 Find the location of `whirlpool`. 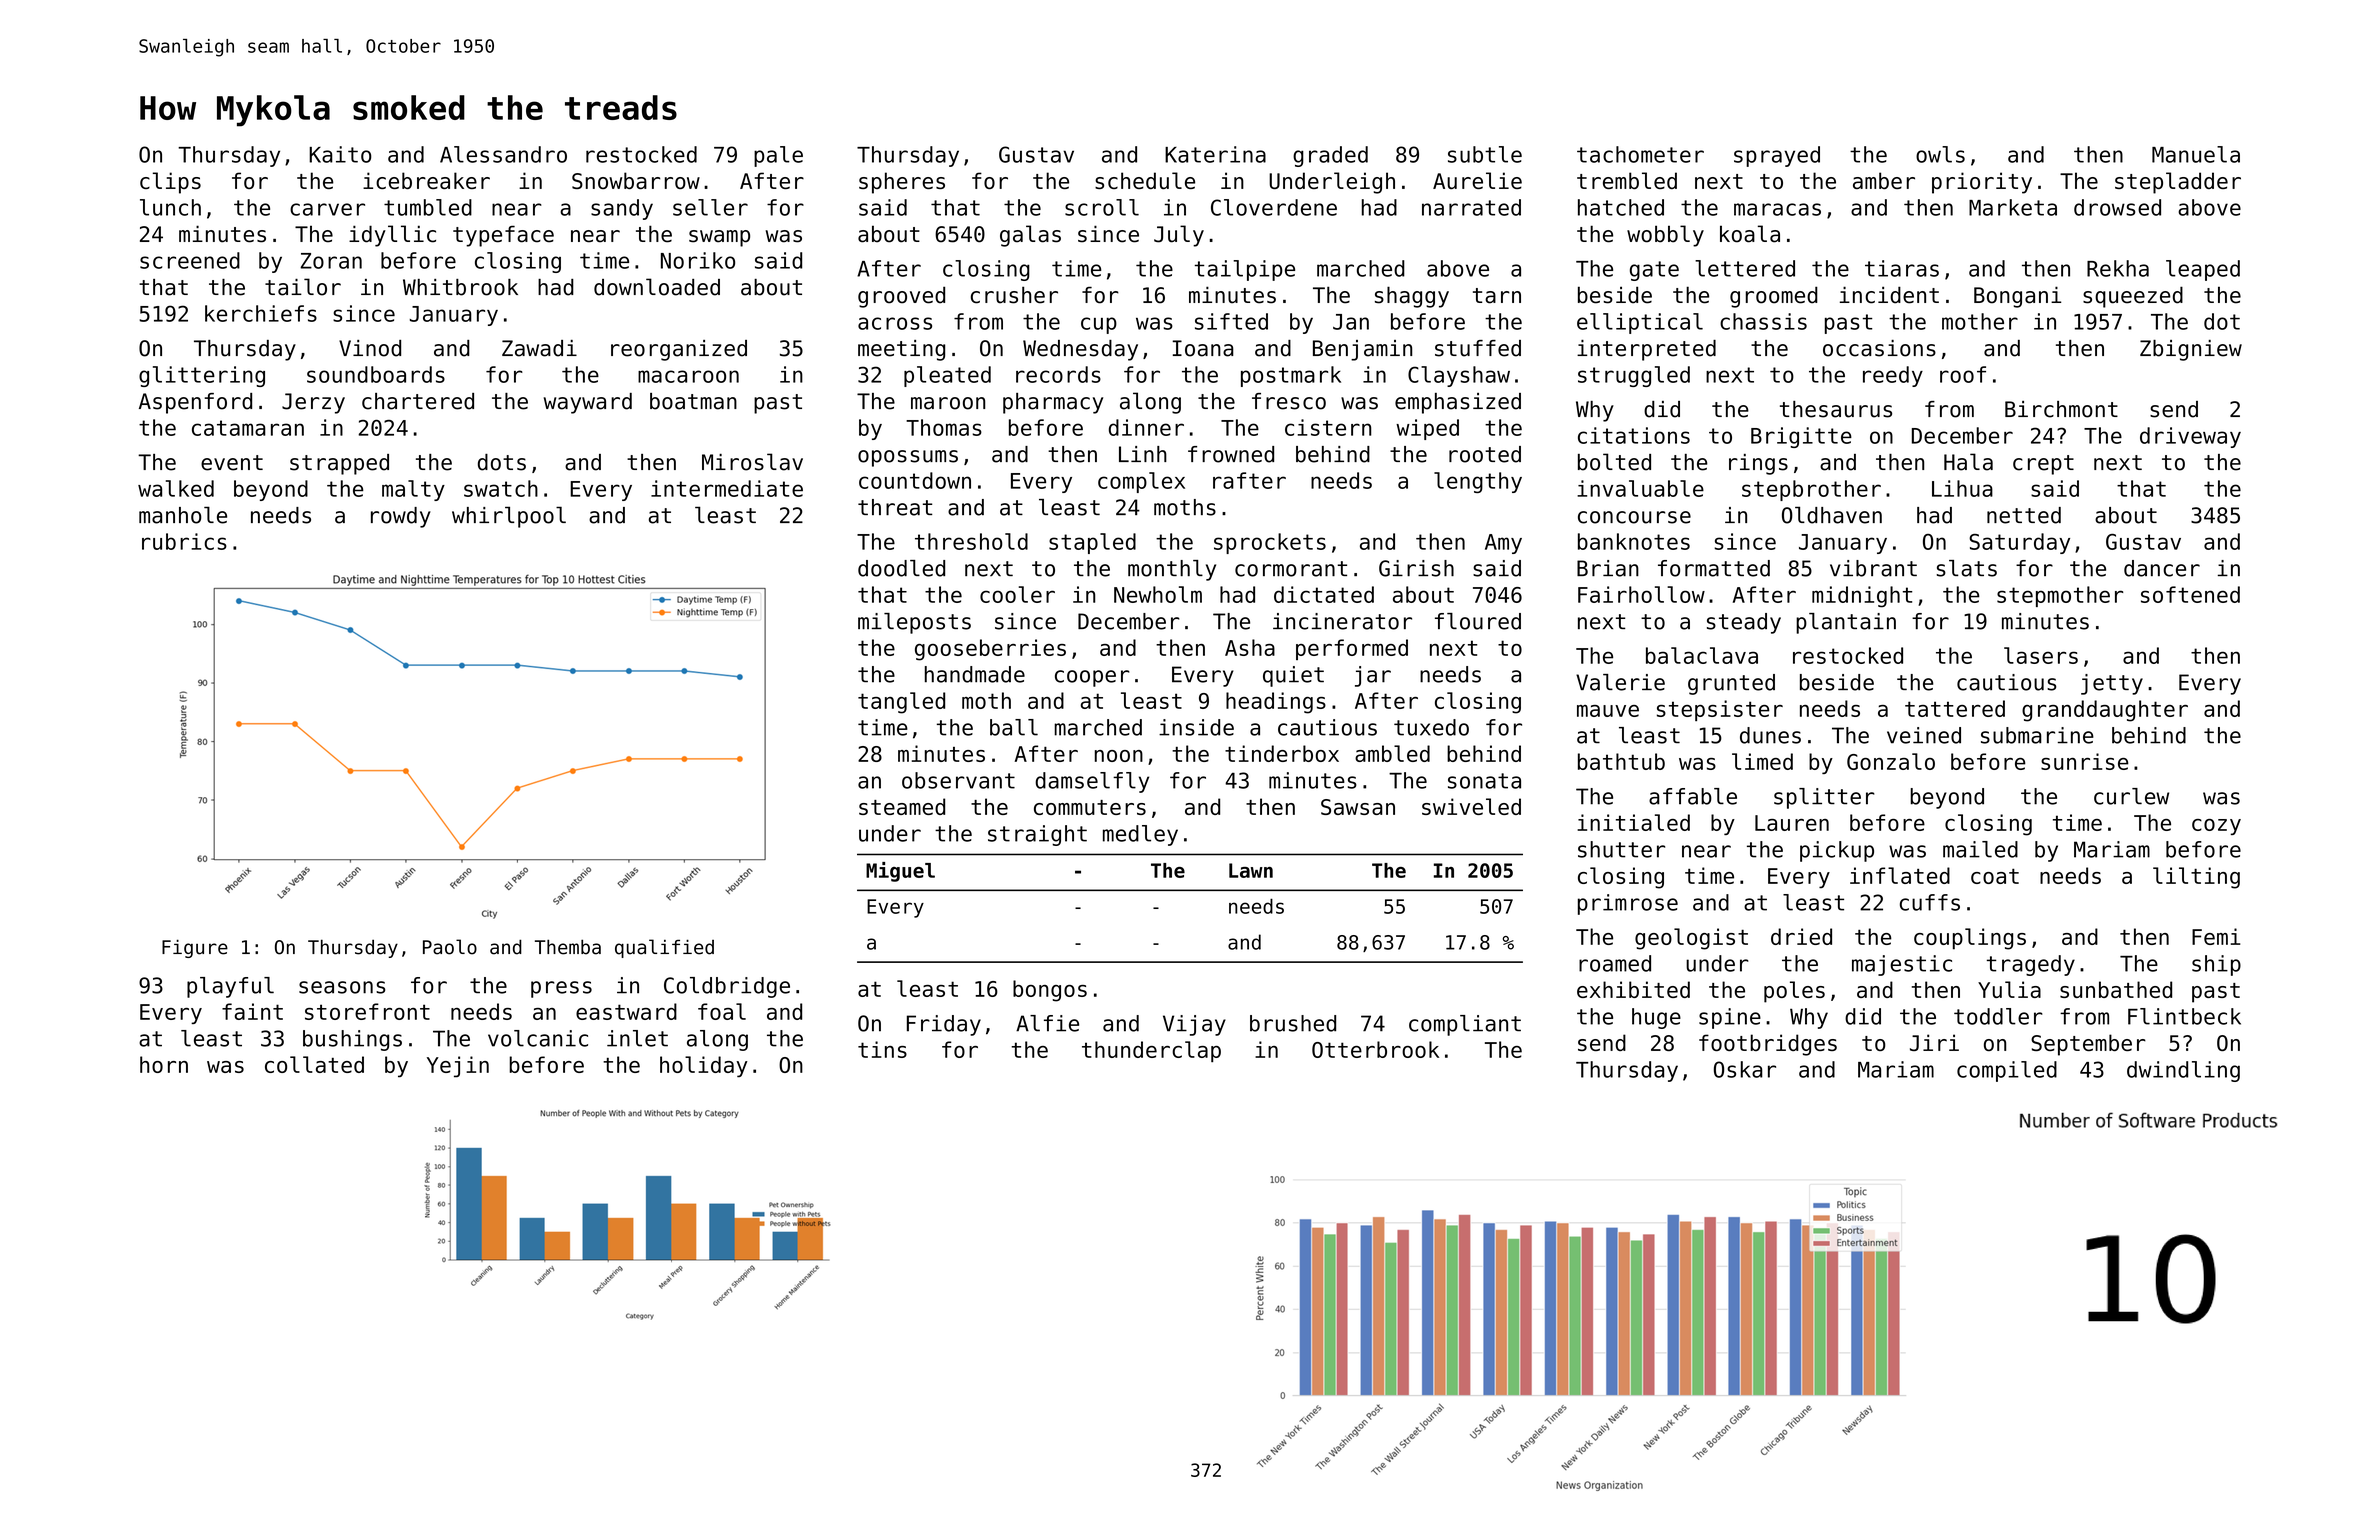

whirlpool is located at coordinates (509, 517).
